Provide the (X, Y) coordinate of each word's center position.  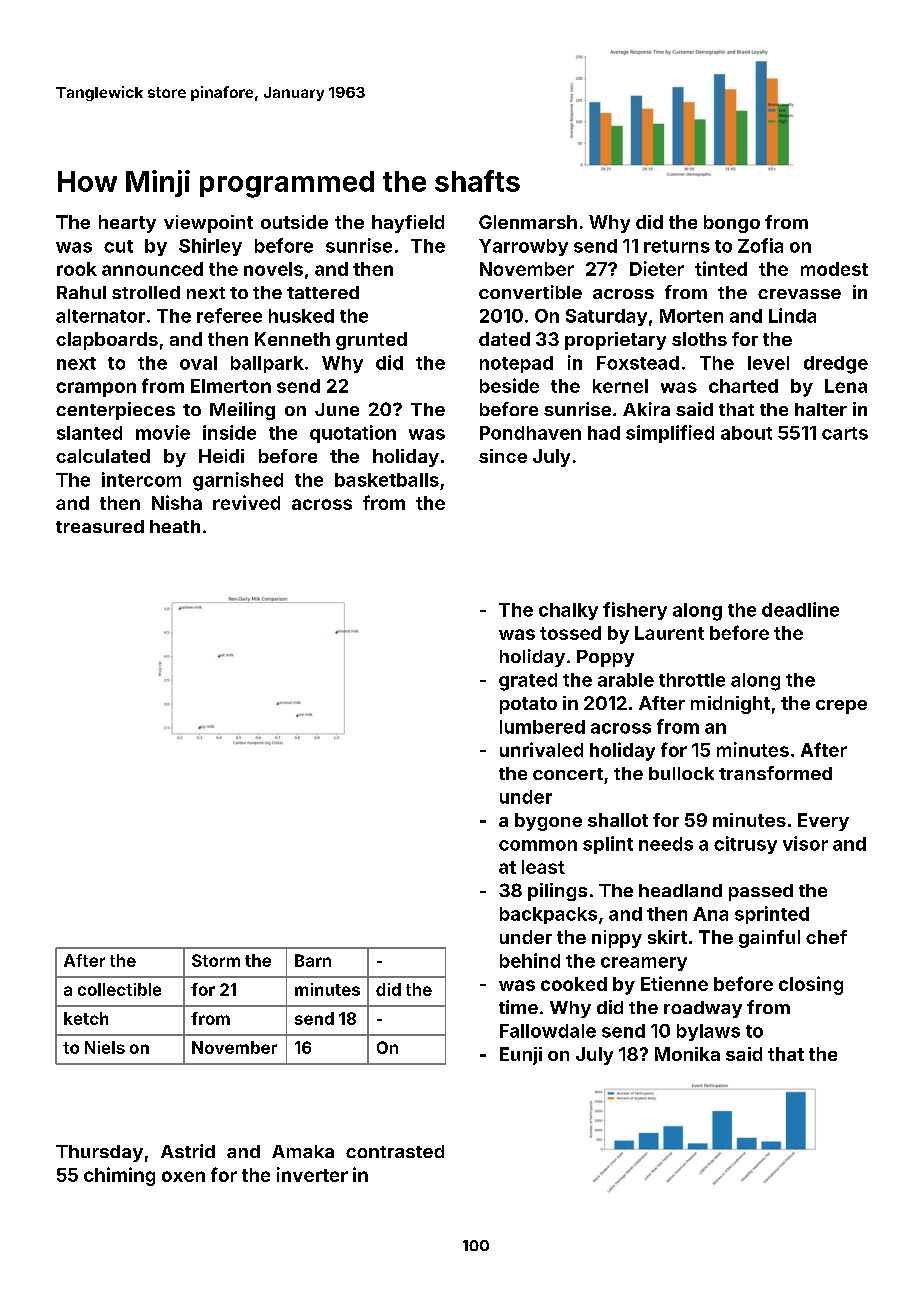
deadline (800, 609)
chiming (119, 1176)
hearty (127, 224)
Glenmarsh (528, 222)
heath (175, 526)
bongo (732, 224)
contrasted (395, 1151)
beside (509, 385)
